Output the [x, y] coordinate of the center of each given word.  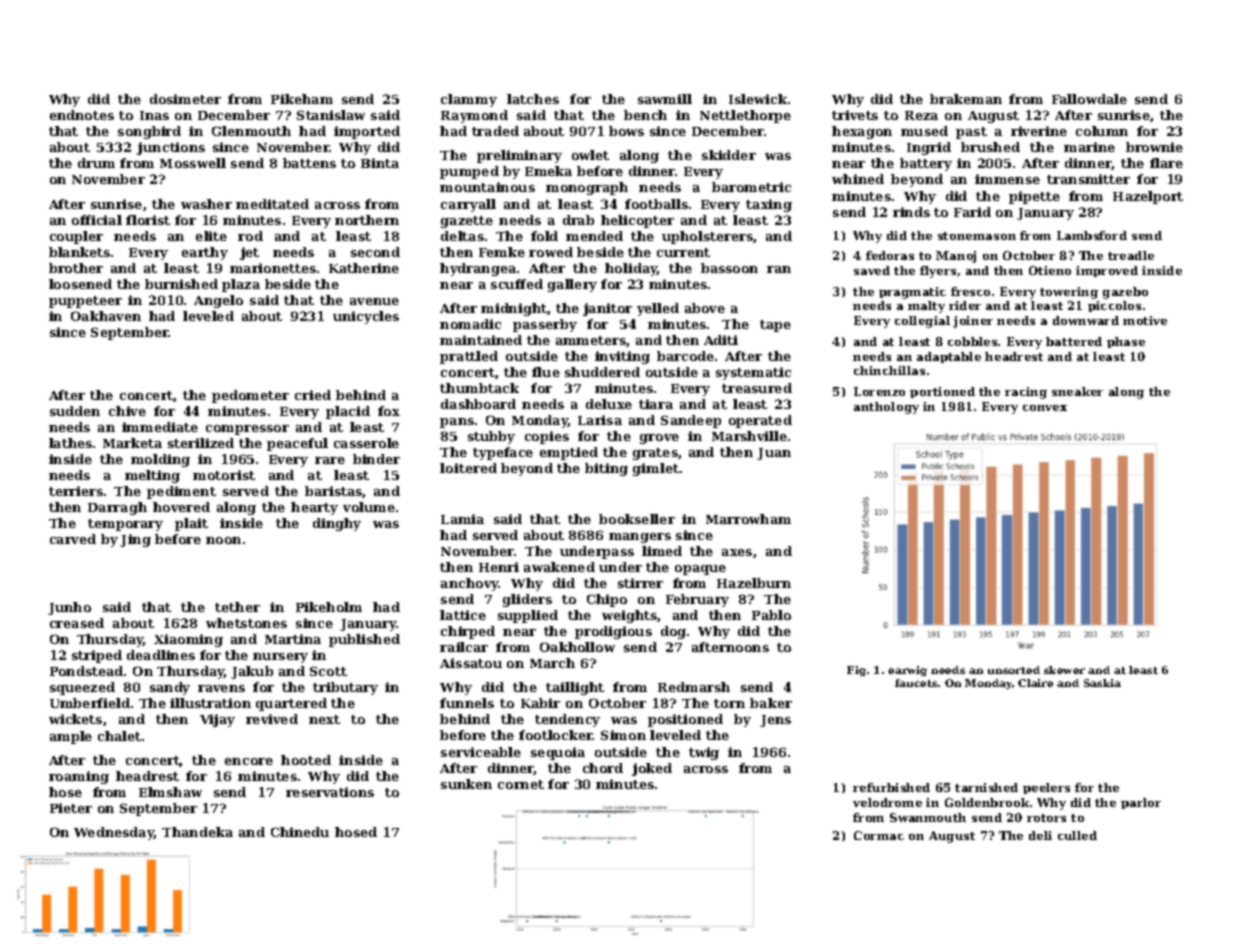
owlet [590, 155]
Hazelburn [754, 583]
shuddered [602, 372]
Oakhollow [577, 647]
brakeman [966, 99]
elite [211, 236]
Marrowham [748, 519]
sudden [75, 411]
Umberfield [90, 703]
